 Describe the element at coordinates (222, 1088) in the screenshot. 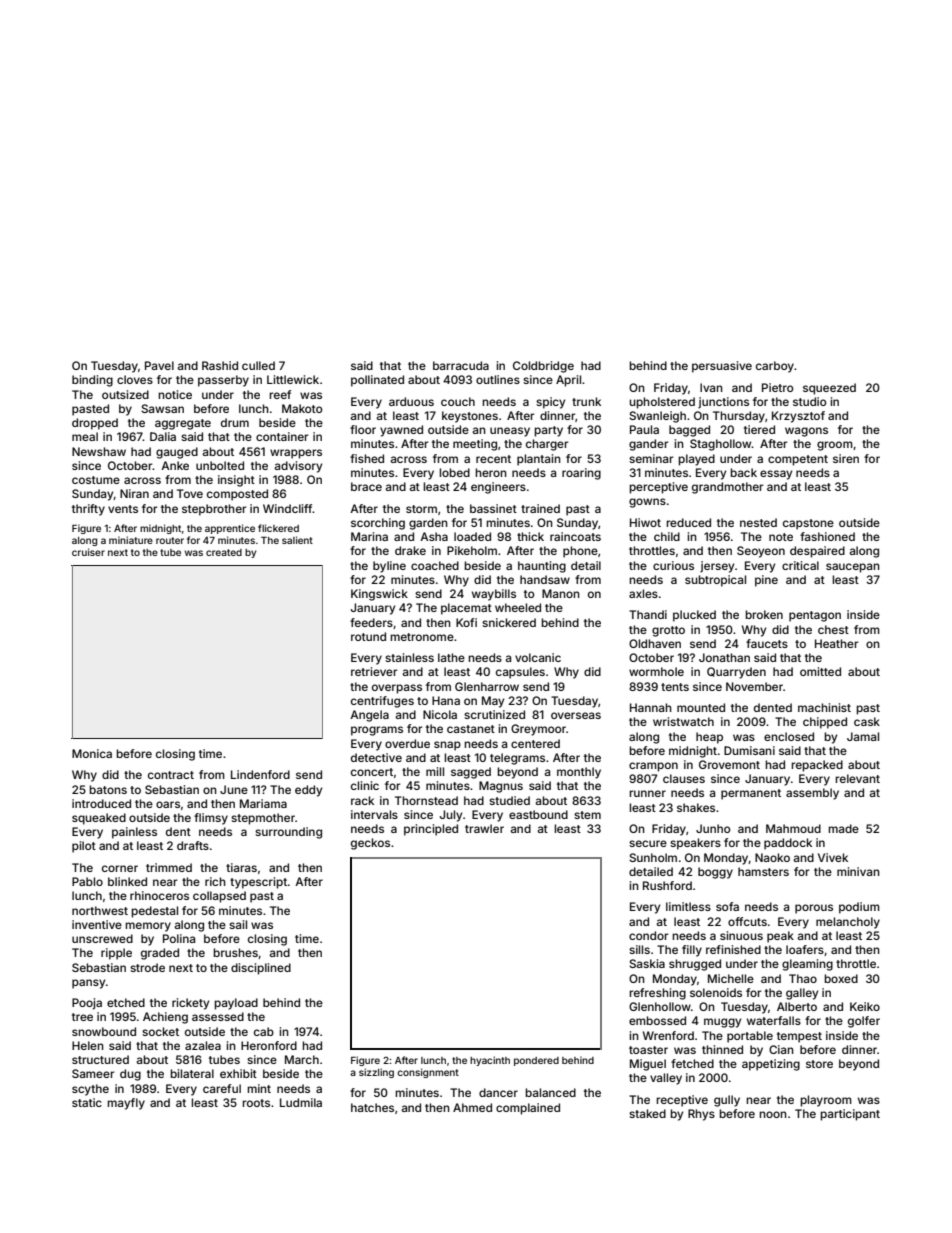

I see `careful` at that location.
